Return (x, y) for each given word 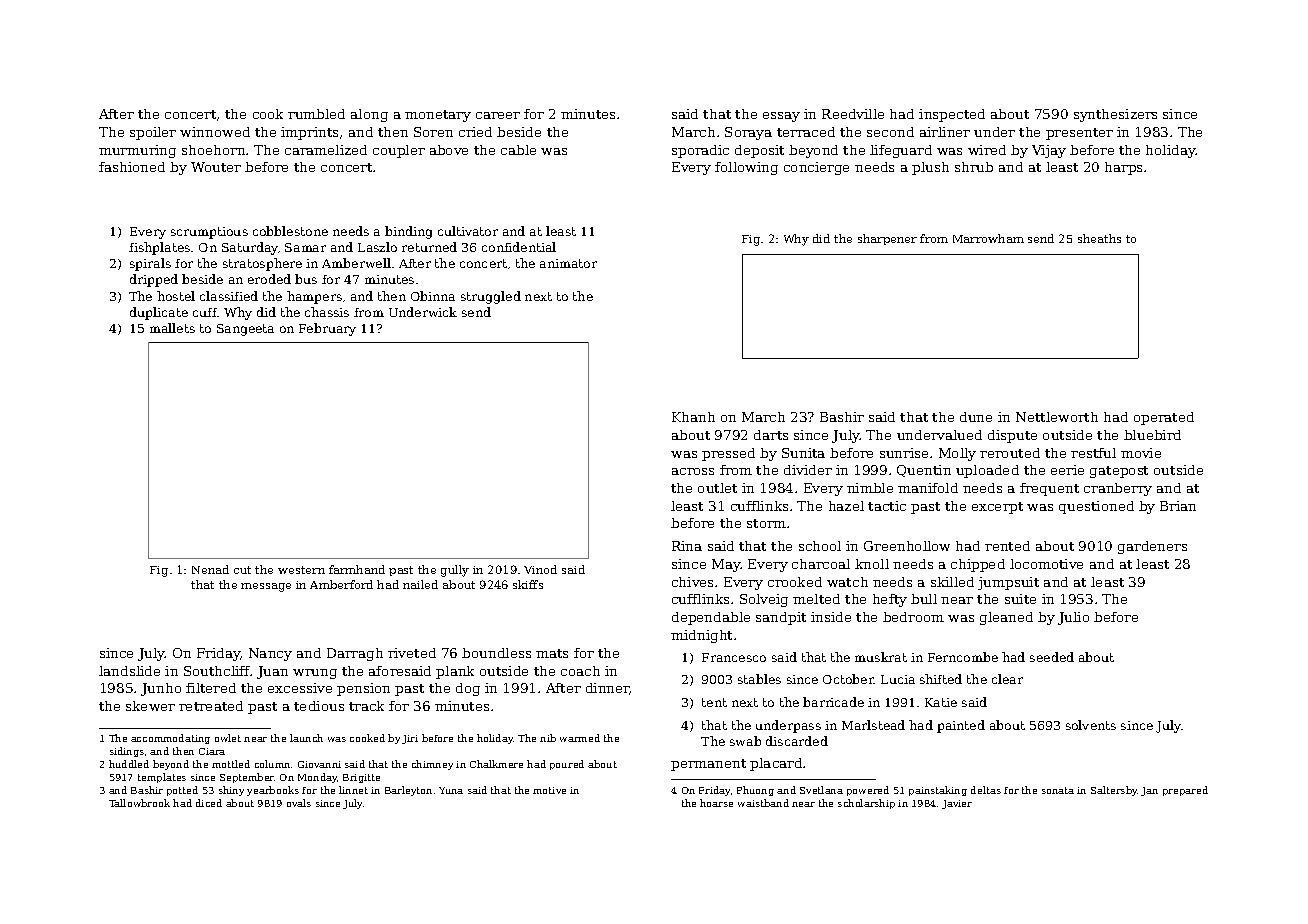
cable (518, 150)
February (327, 329)
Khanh (693, 417)
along (369, 115)
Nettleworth (1057, 417)
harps (1123, 168)
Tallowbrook (139, 803)
